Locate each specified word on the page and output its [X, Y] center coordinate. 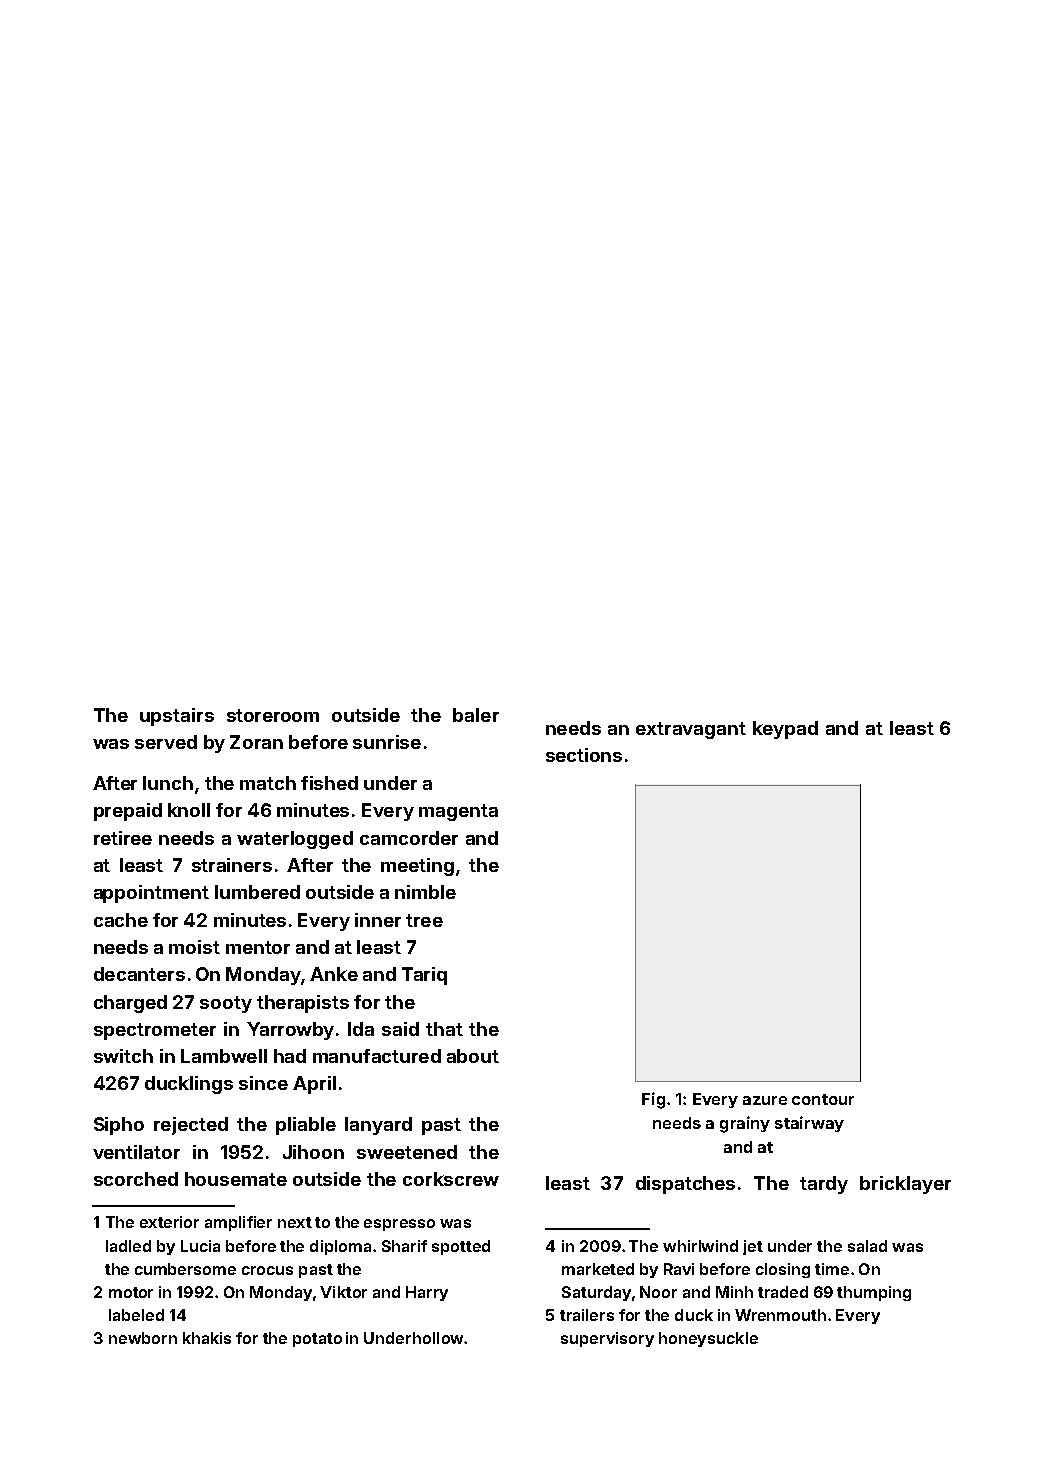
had [290, 1056]
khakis [207, 1338]
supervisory [607, 1339]
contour [823, 1099]
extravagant [691, 730]
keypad [785, 730]
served [166, 742]
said [400, 1029]
